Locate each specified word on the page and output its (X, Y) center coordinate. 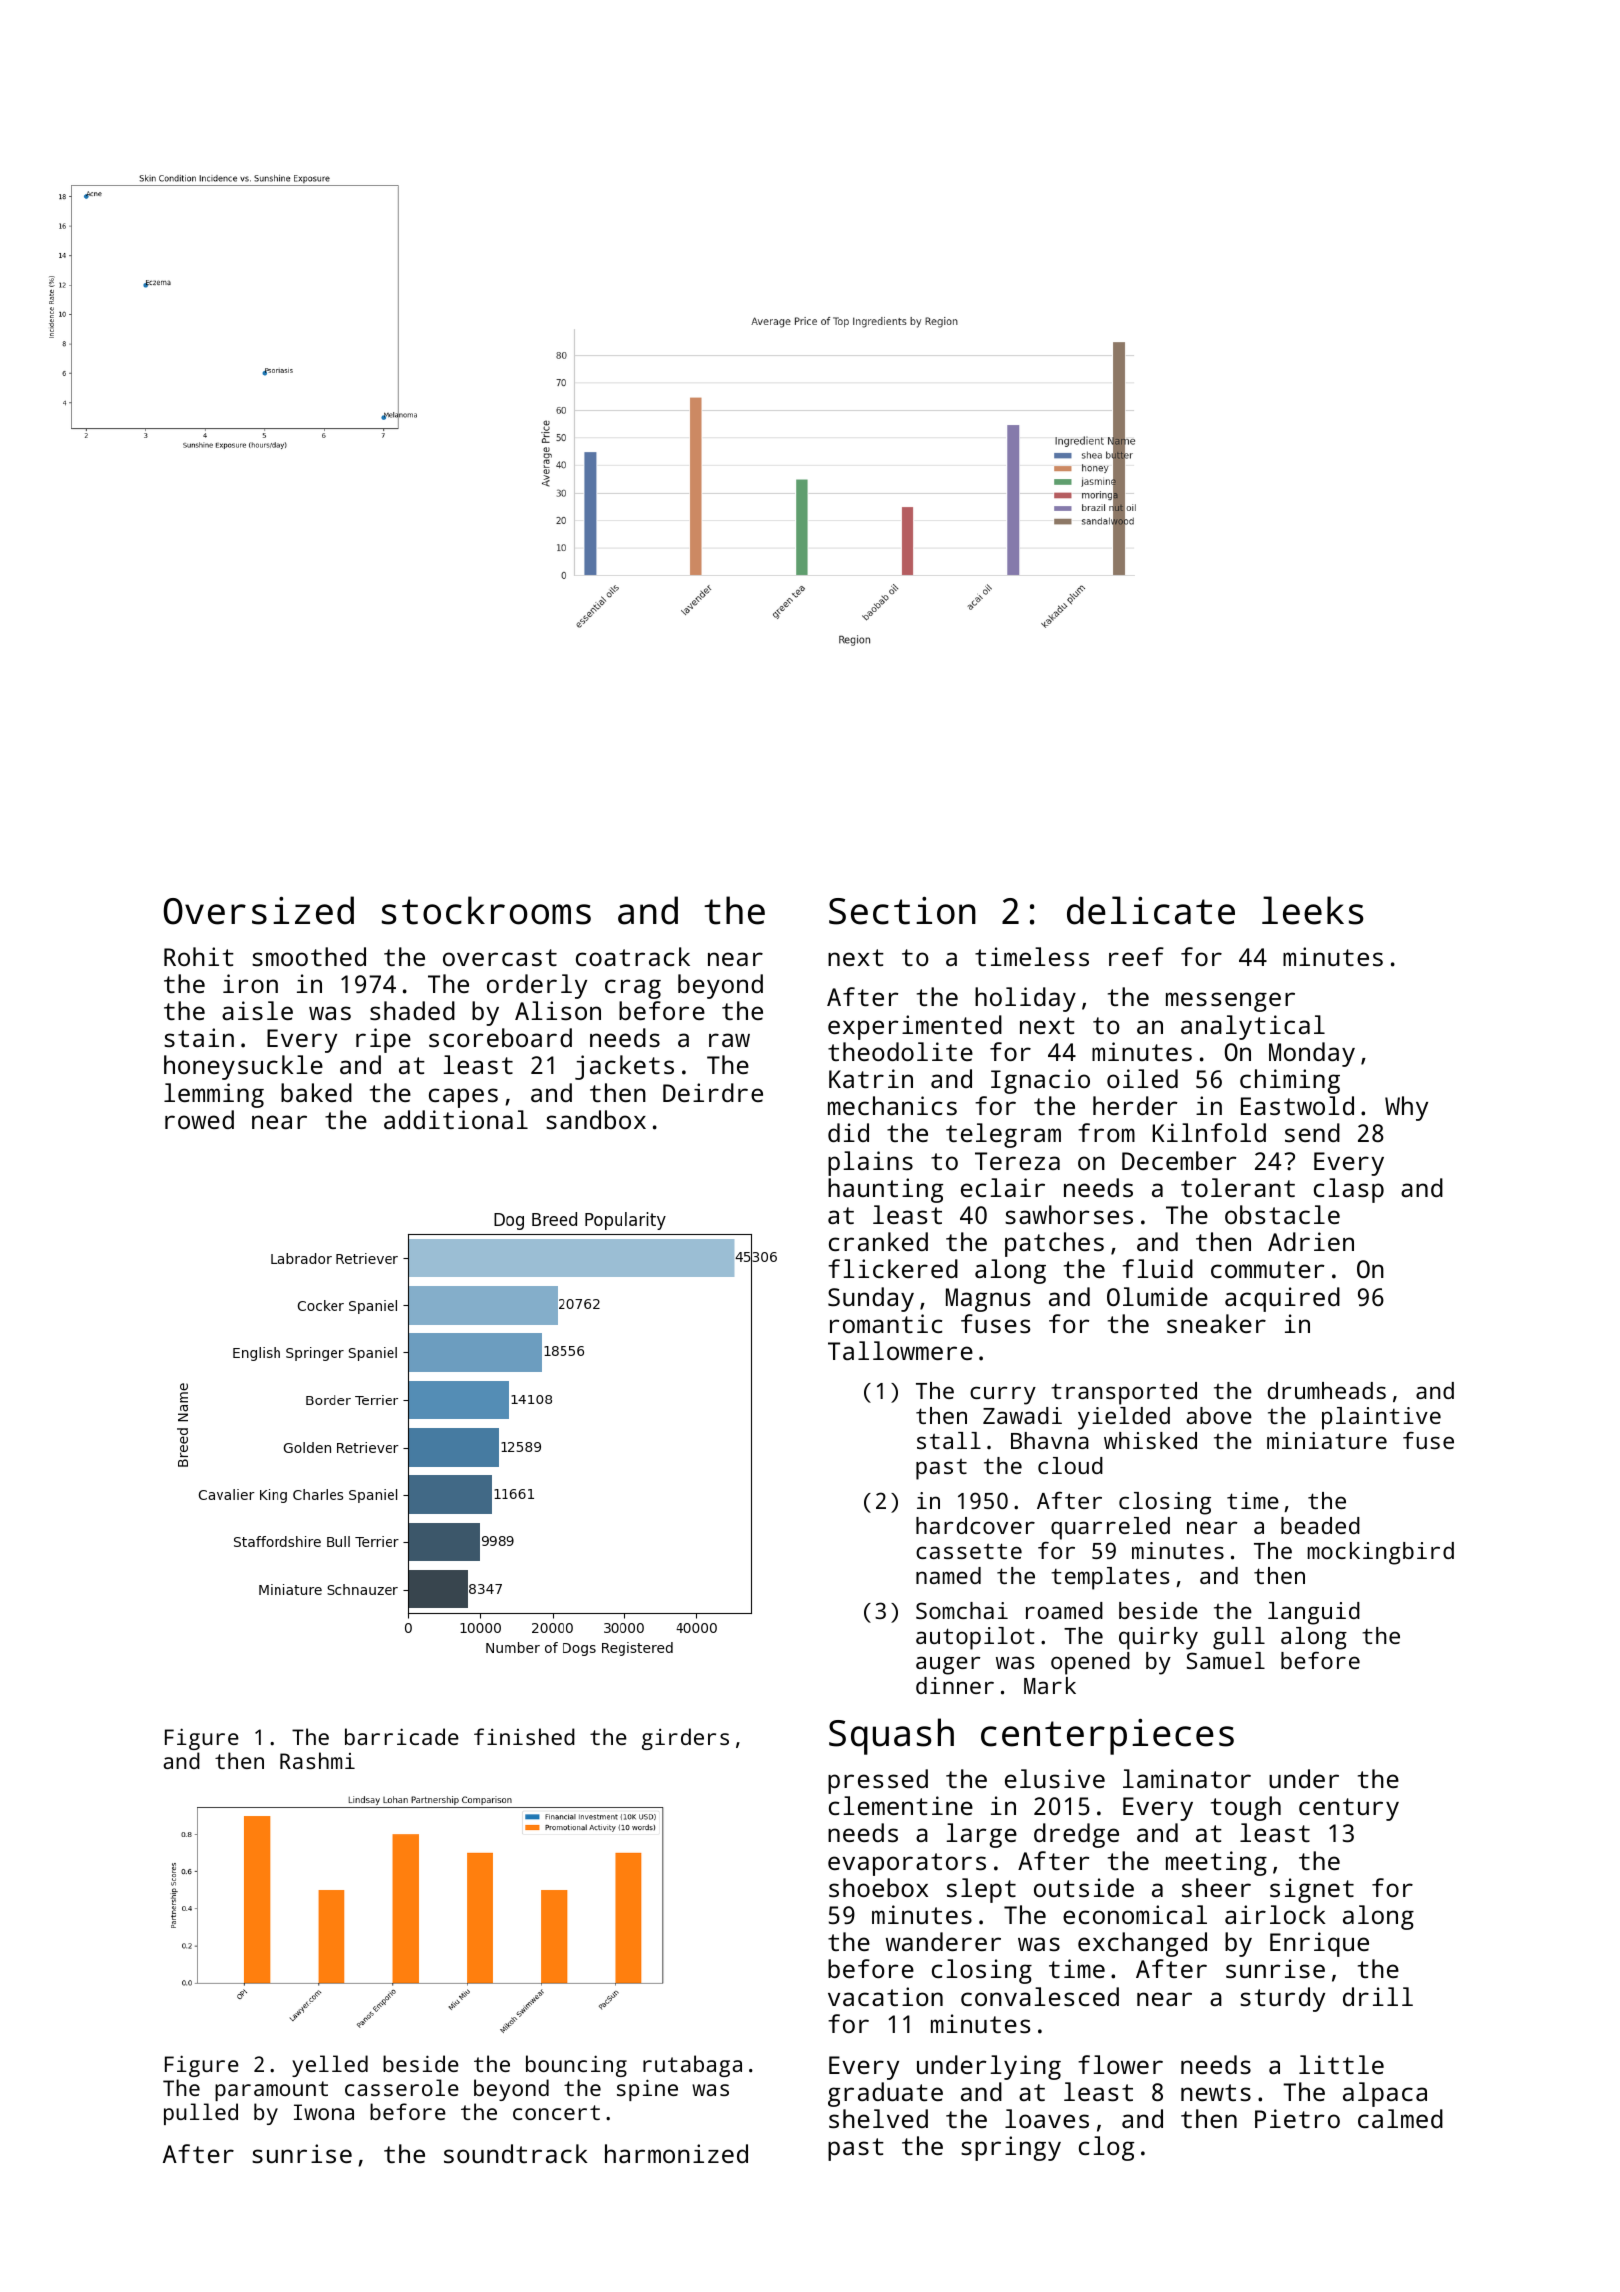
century (1349, 1809)
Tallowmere (900, 1350)
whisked (1150, 1440)
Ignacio (1040, 1081)
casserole (402, 2087)
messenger (1230, 1002)
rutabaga (692, 2066)
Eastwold (1297, 1105)
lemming (214, 1095)
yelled (330, 2066)
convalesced (1040, 1996)
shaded (412, 1010)
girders (685, 1739)
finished (524, 1736)
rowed (199, 1119)
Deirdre (713, 1092)
